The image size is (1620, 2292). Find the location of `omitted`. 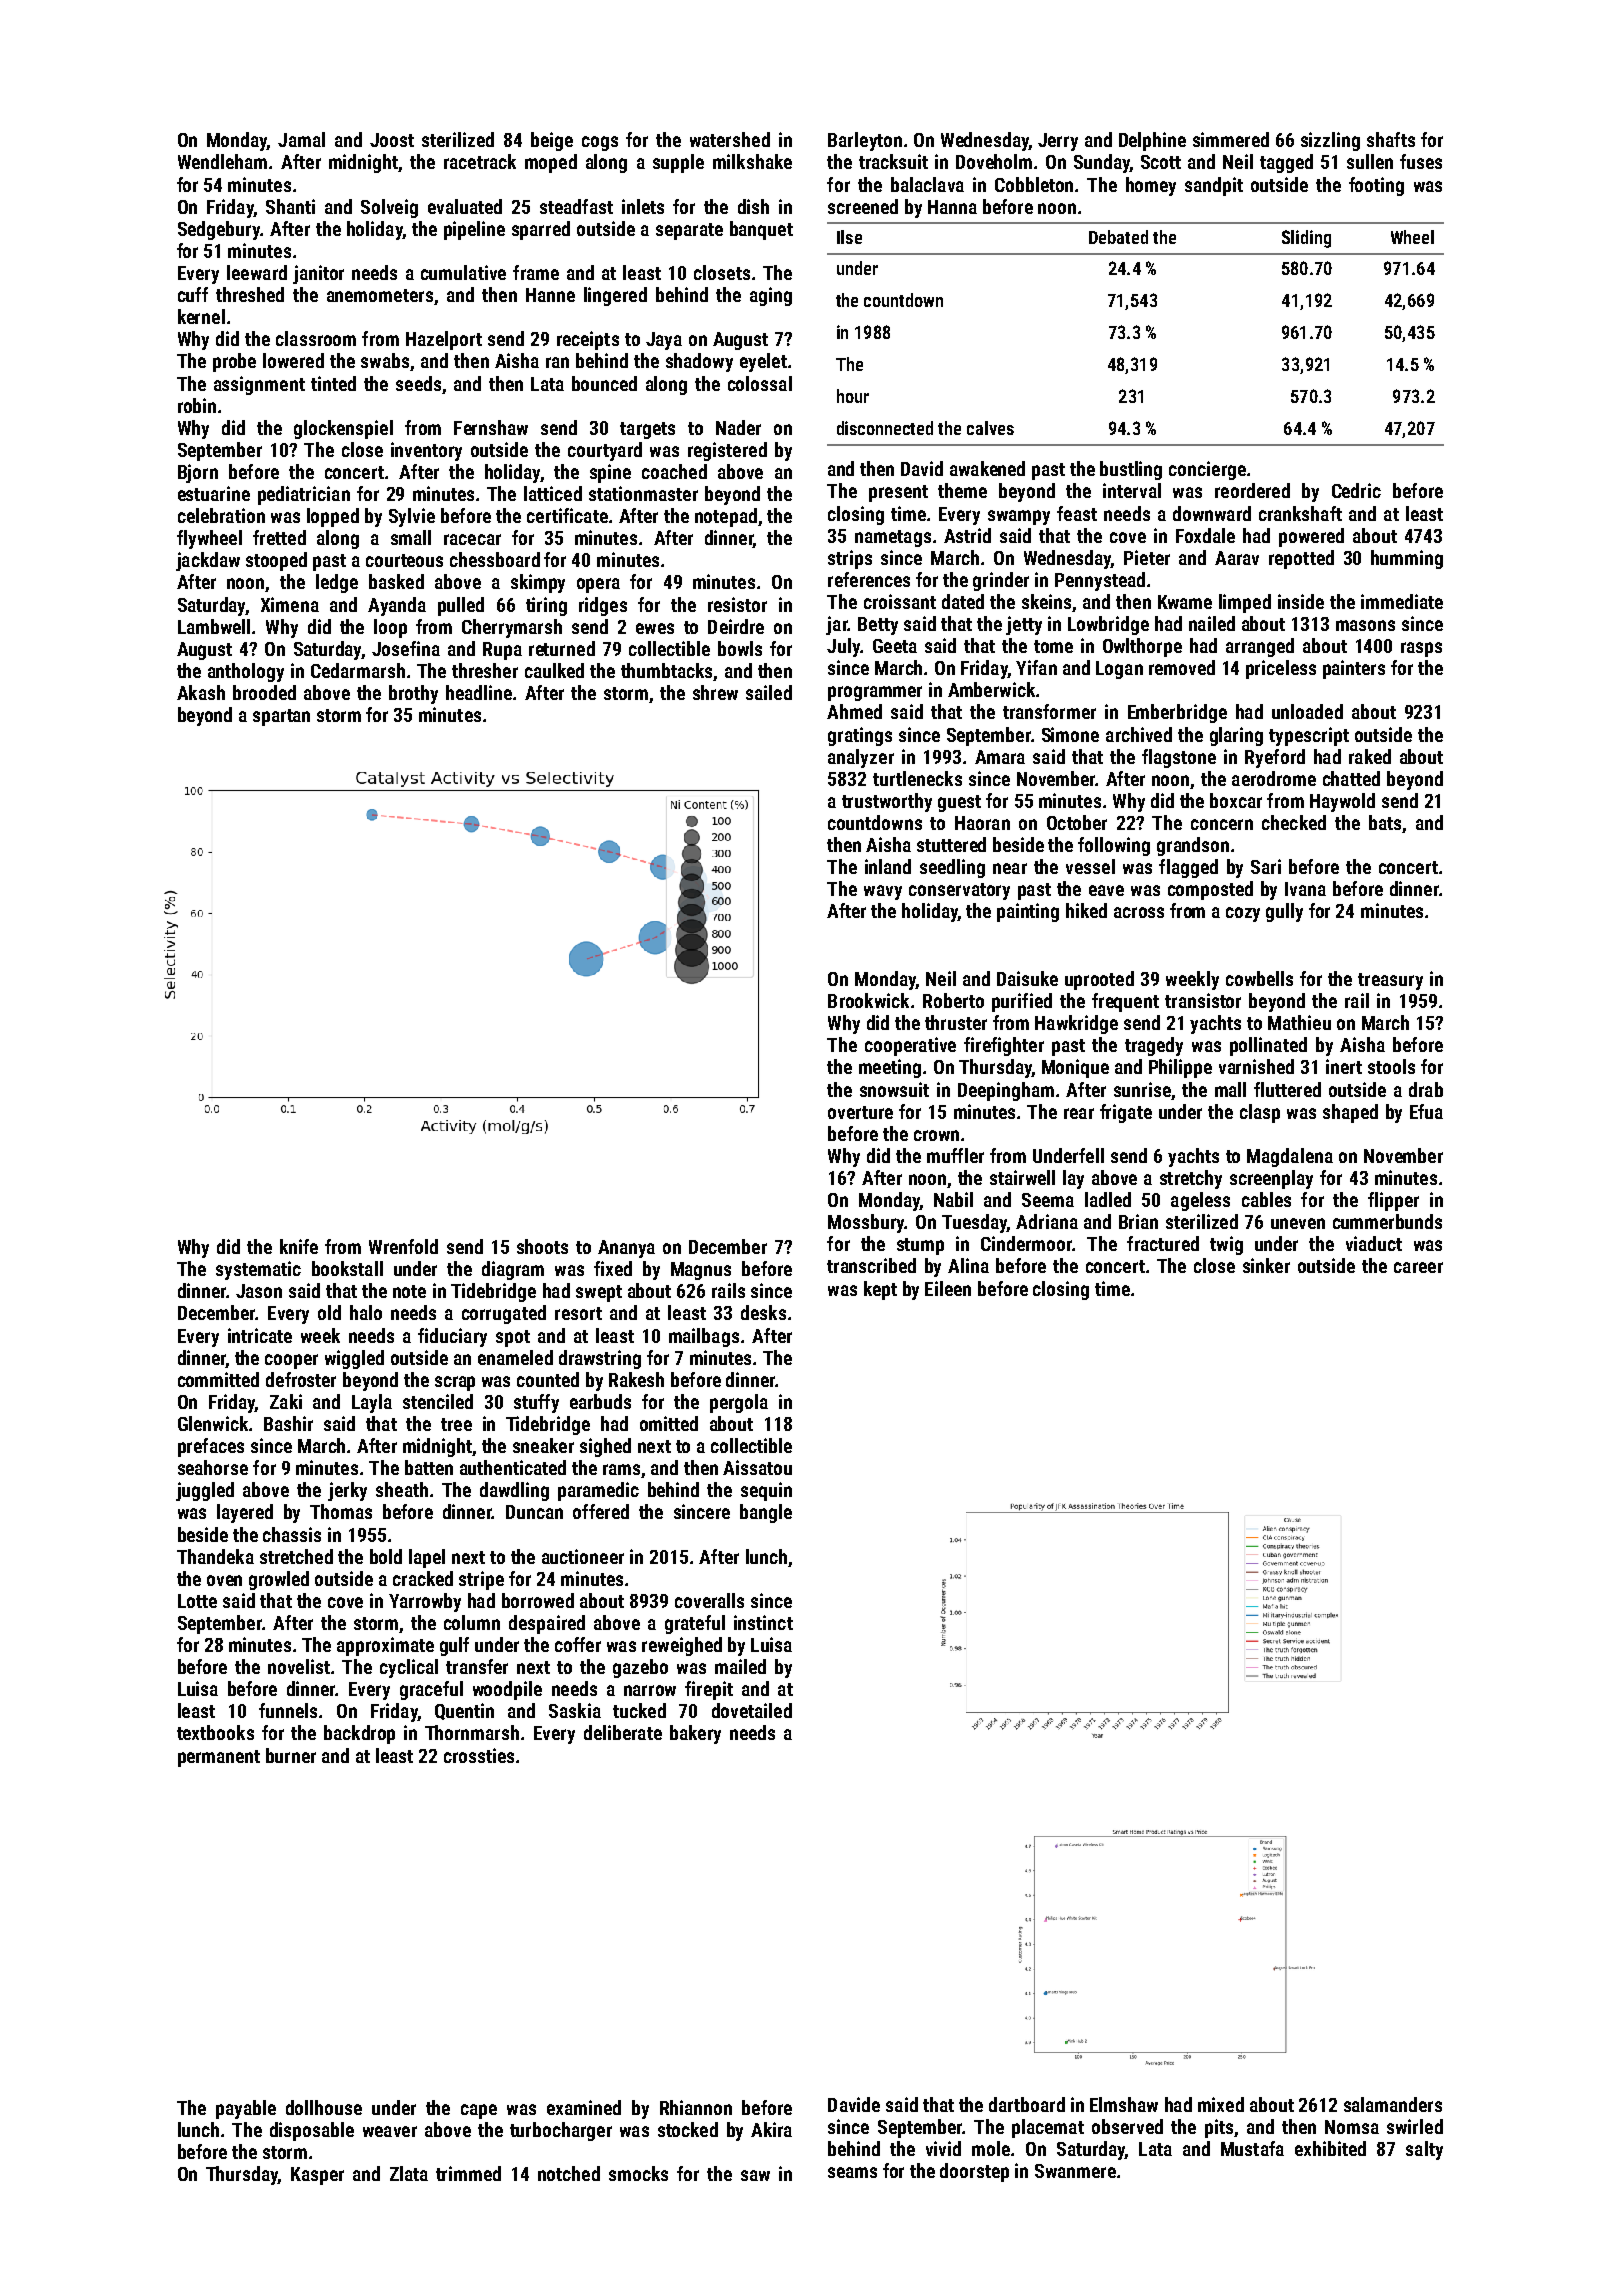

omitted is located at coordinates (669, 1423).
